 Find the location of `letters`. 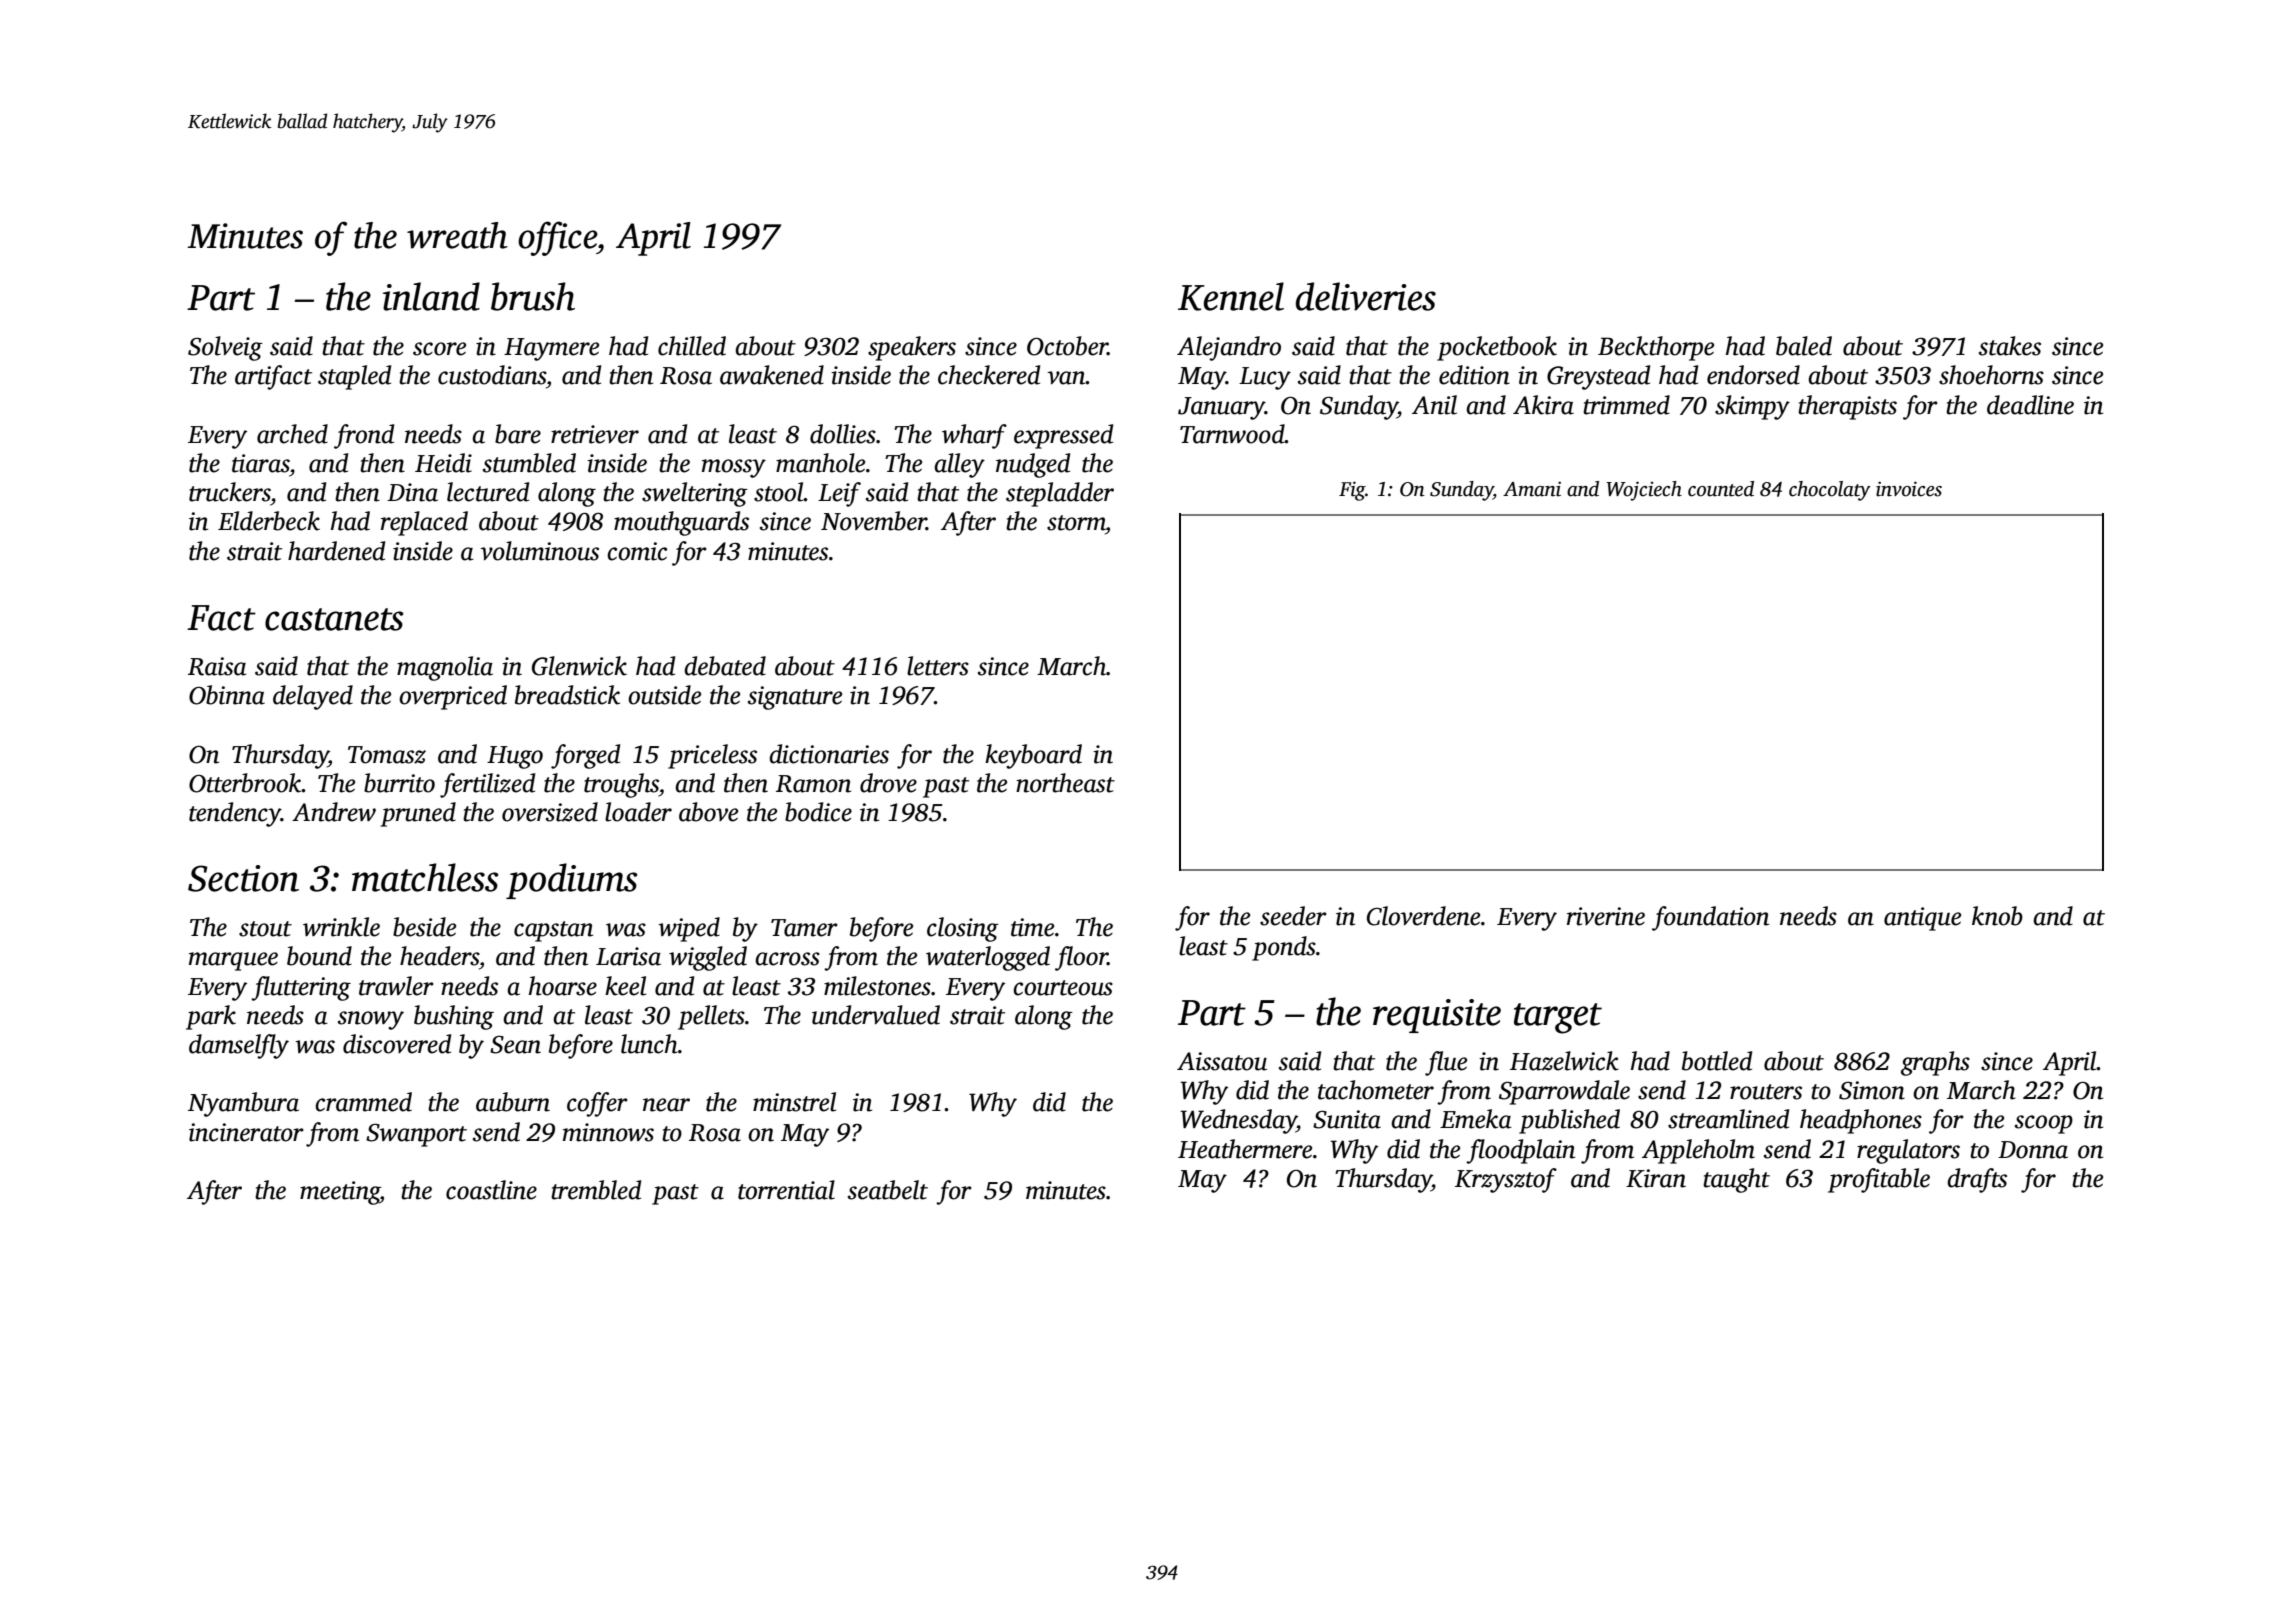

letters is located at coordinates (938, 666).
